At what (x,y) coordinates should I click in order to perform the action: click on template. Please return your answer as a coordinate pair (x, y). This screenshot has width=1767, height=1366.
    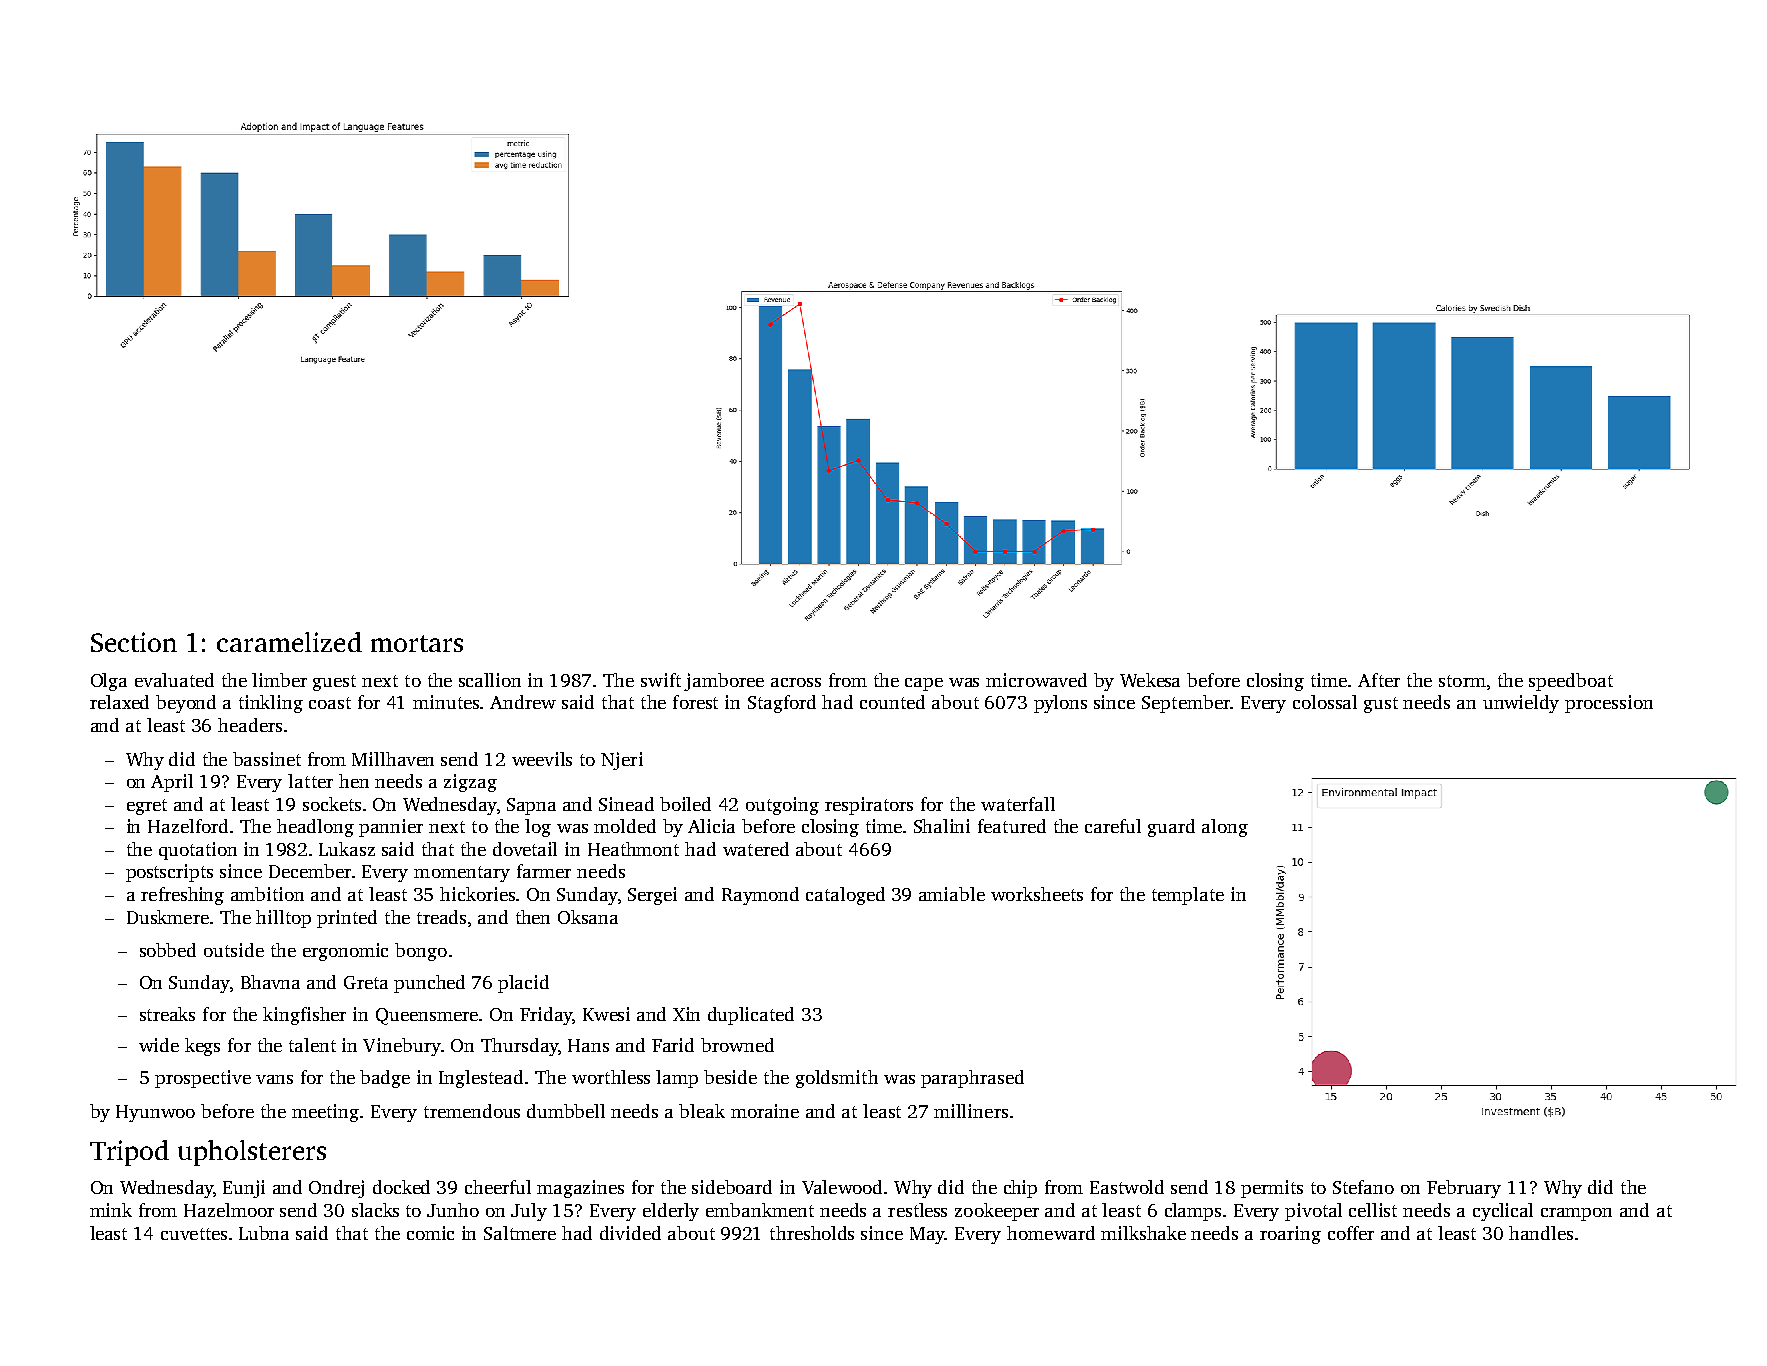
    Looking at the image, I should click on (1188, 896).
